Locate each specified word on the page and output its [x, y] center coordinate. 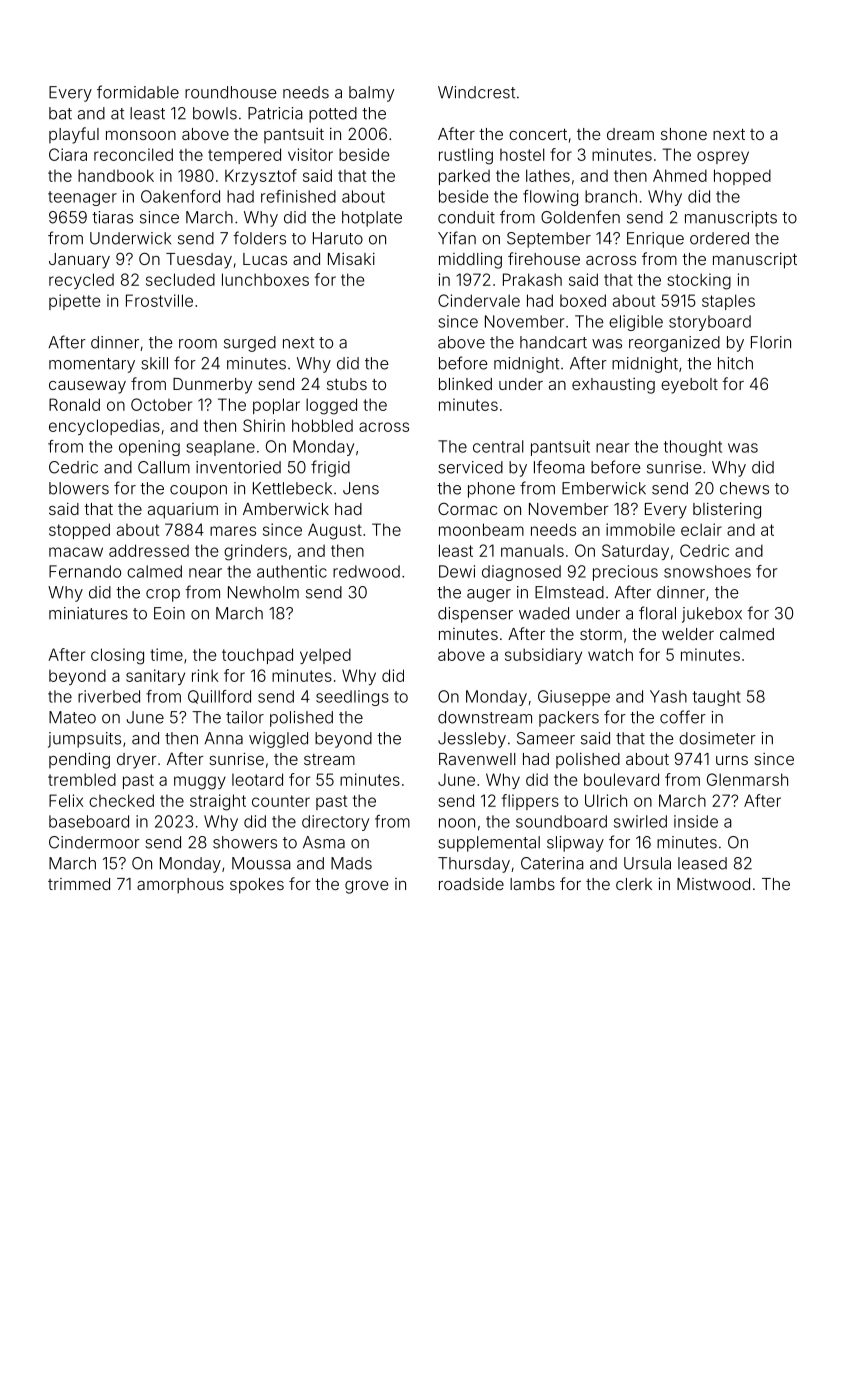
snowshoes [707, 571]
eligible [636, 323]
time [166, 654]
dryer [137, 761]
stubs [347, 384]
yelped [325, 656]
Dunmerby [212, 386]
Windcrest [476, 92]
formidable [138, 92]
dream [630, 134]
